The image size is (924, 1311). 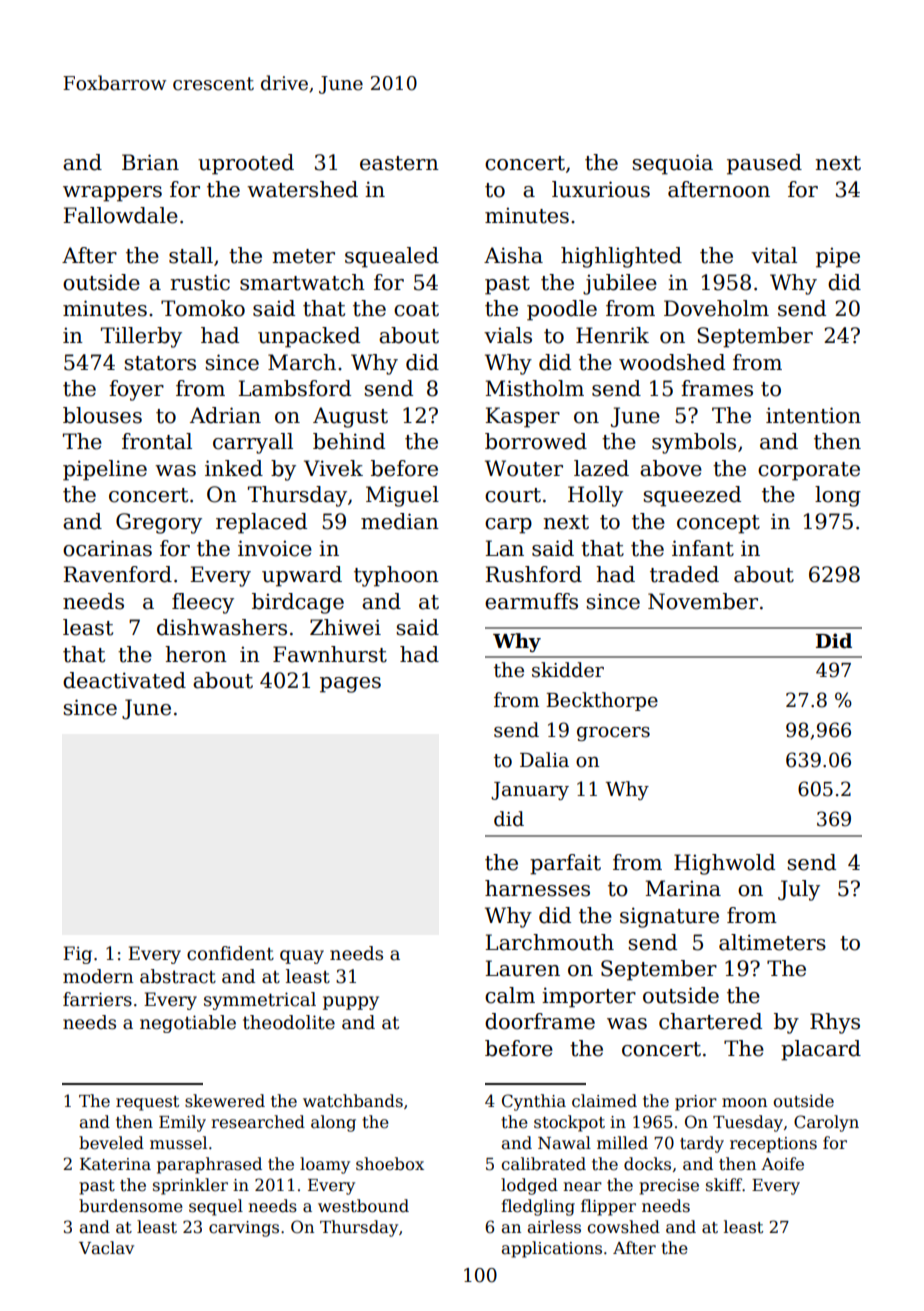 I want to click on calm, so click(x=510, y=995).
